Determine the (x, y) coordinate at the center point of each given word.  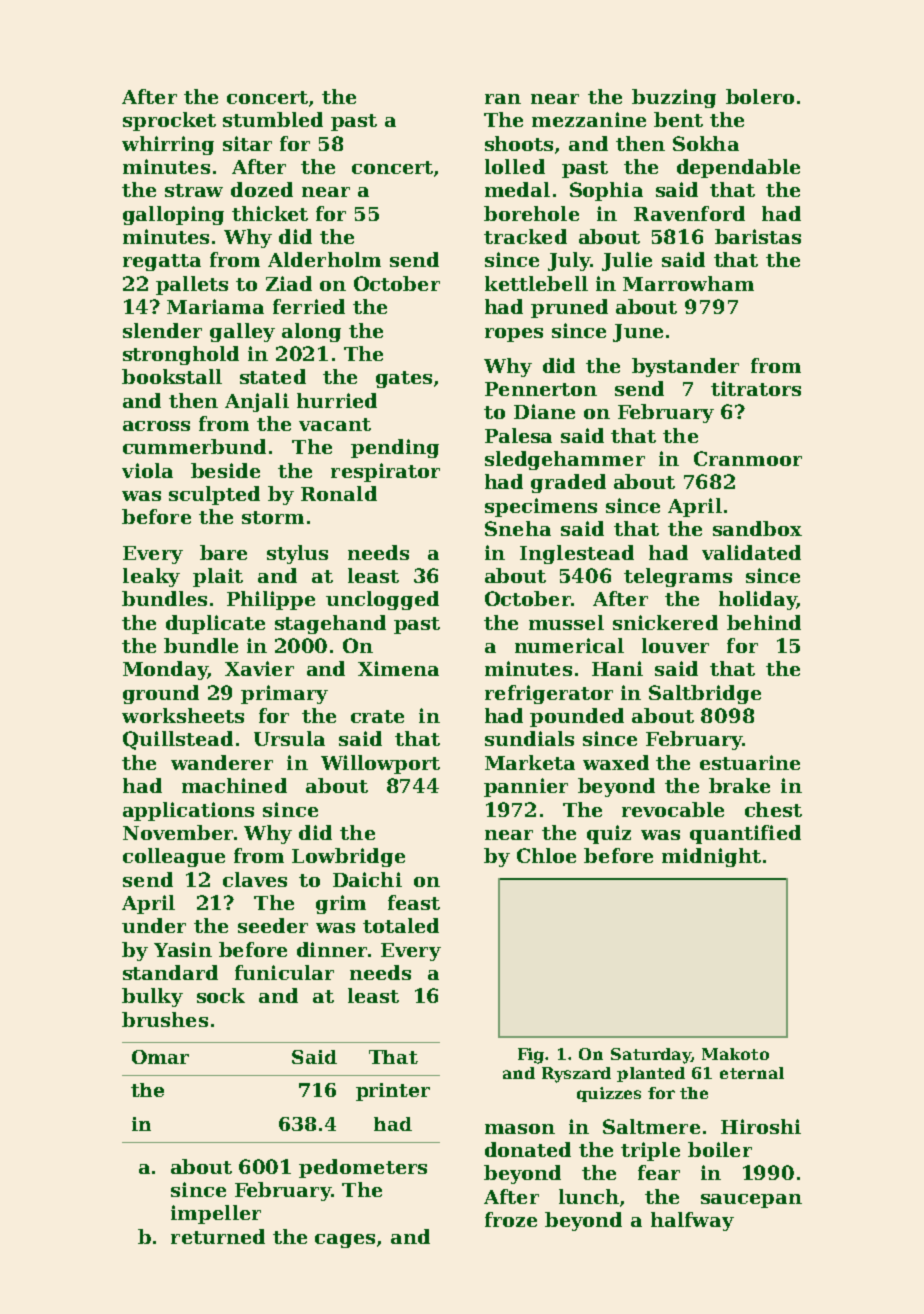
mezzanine (589, 119)
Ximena (398, 668)
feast (414, 902)
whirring (168, 145)
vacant (335, 424)
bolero (760, 96)
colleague (174, 857)
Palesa (518, 435)
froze (511, 1219)
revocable (673, 809)
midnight (711, 857)
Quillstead (178, 740)
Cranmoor (748, 458)
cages (345, 1241)
